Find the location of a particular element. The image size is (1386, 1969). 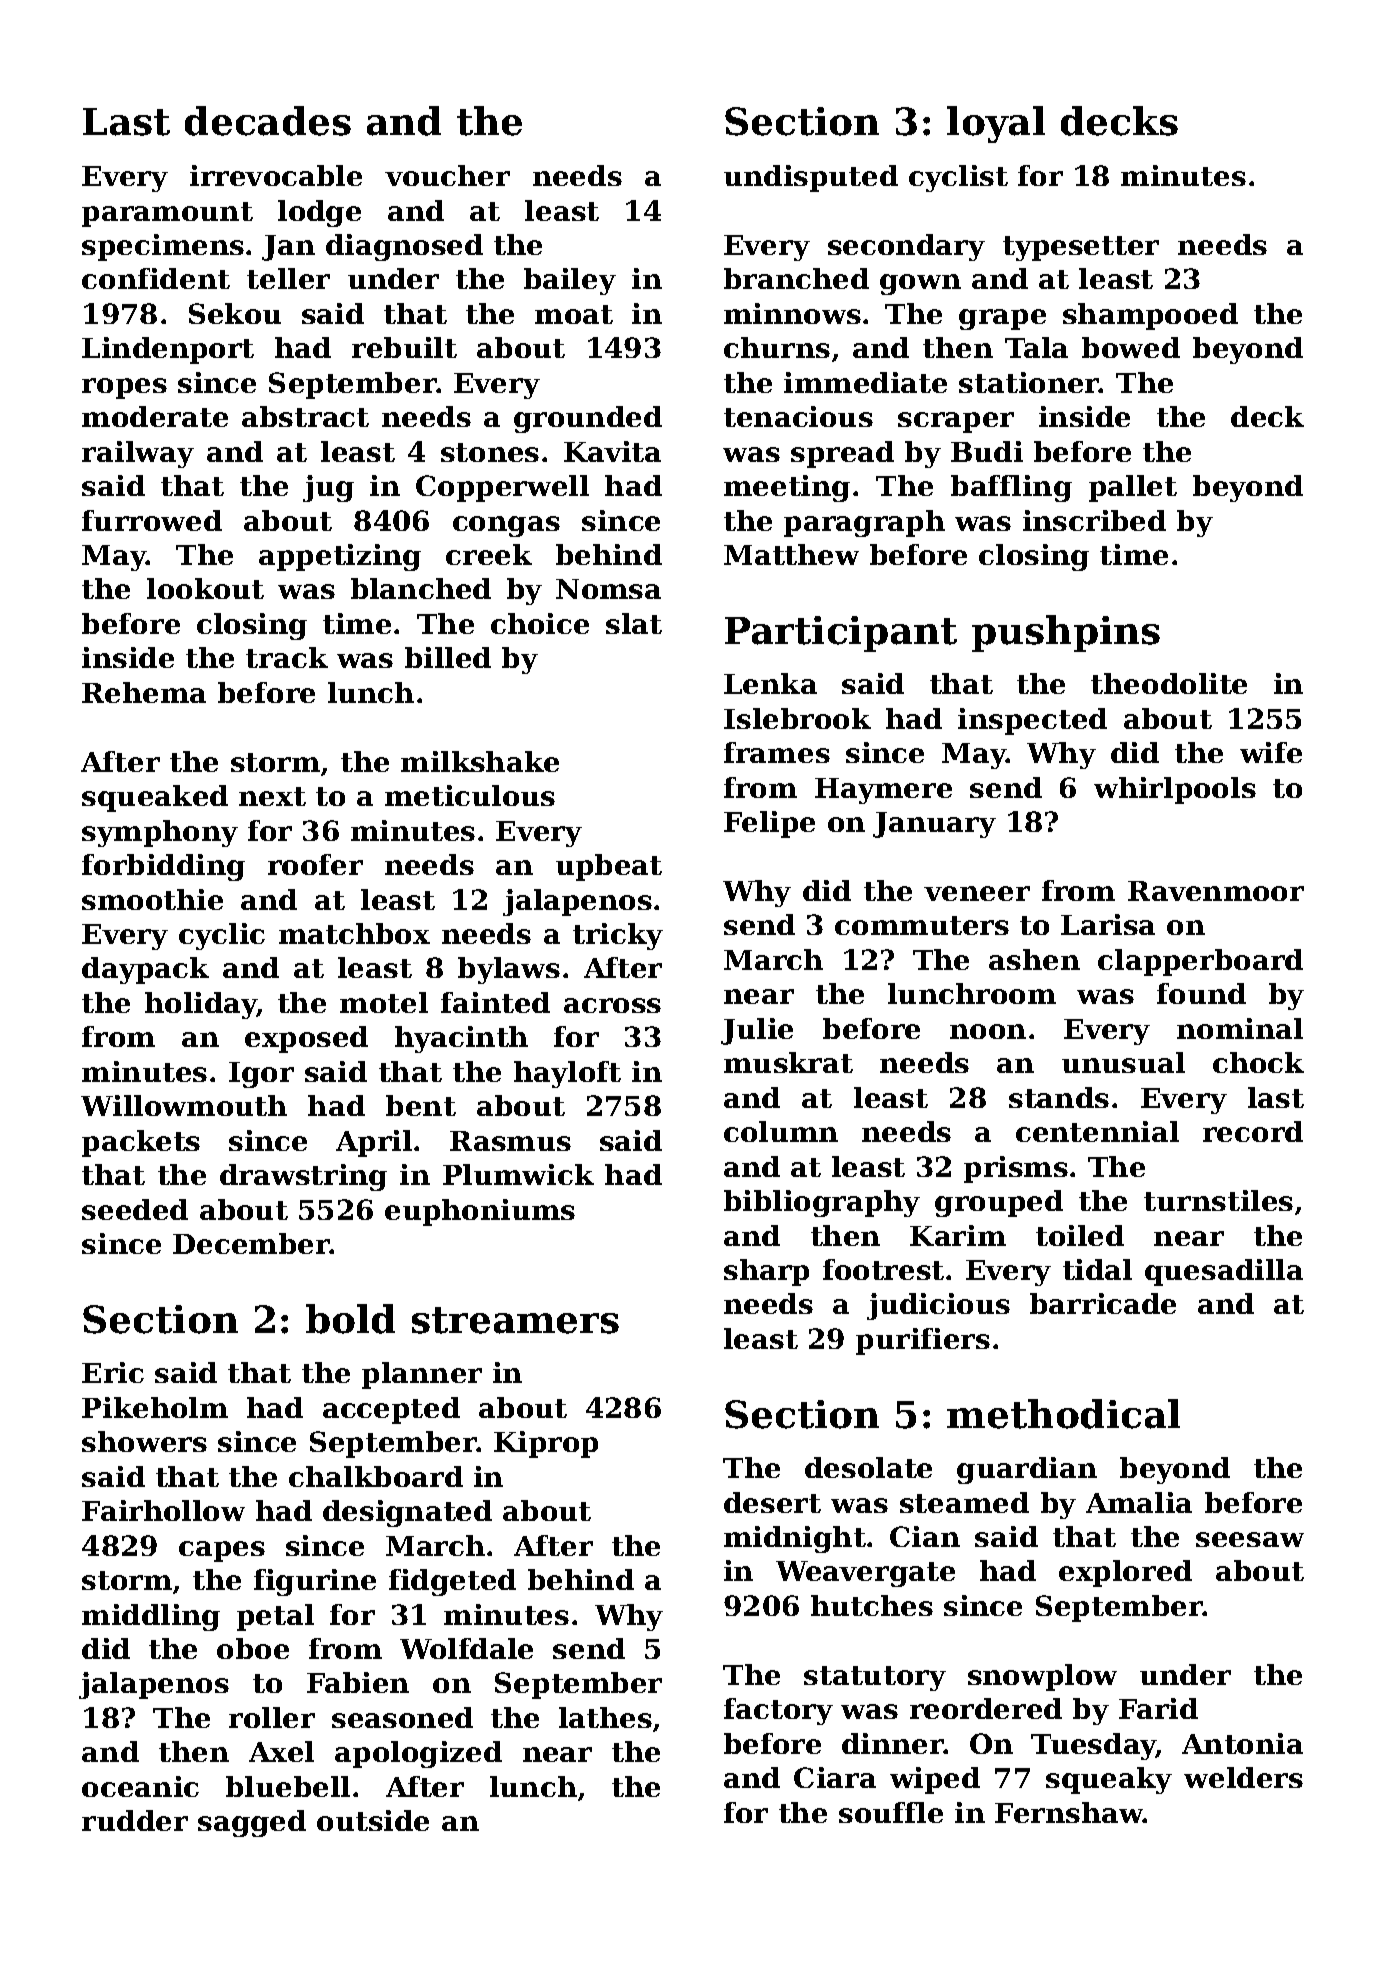

Sekou is located at coordinates (235, 313).
